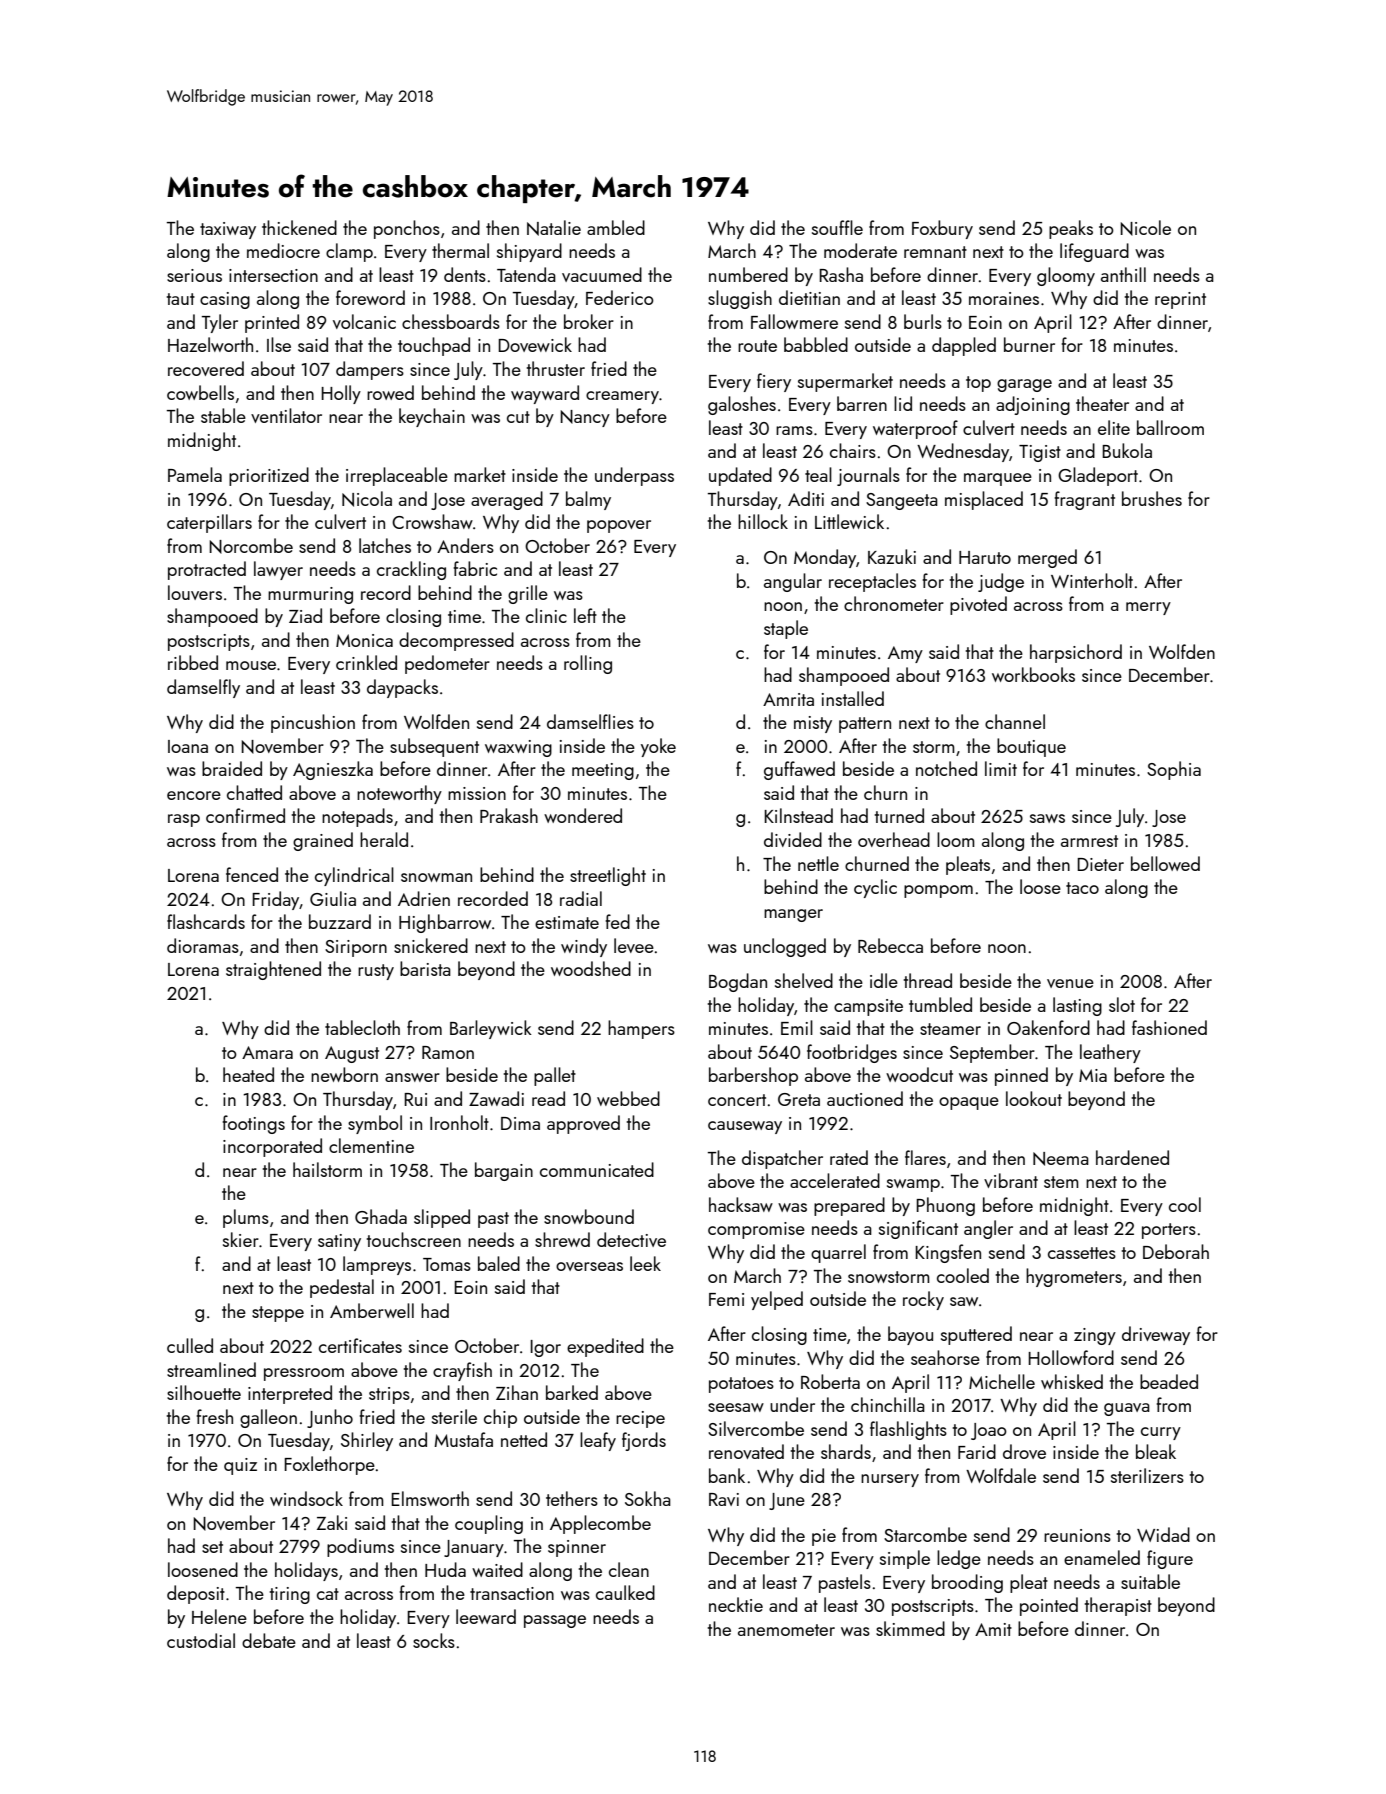  I want to click on ballroom, so click(1170, 427).
